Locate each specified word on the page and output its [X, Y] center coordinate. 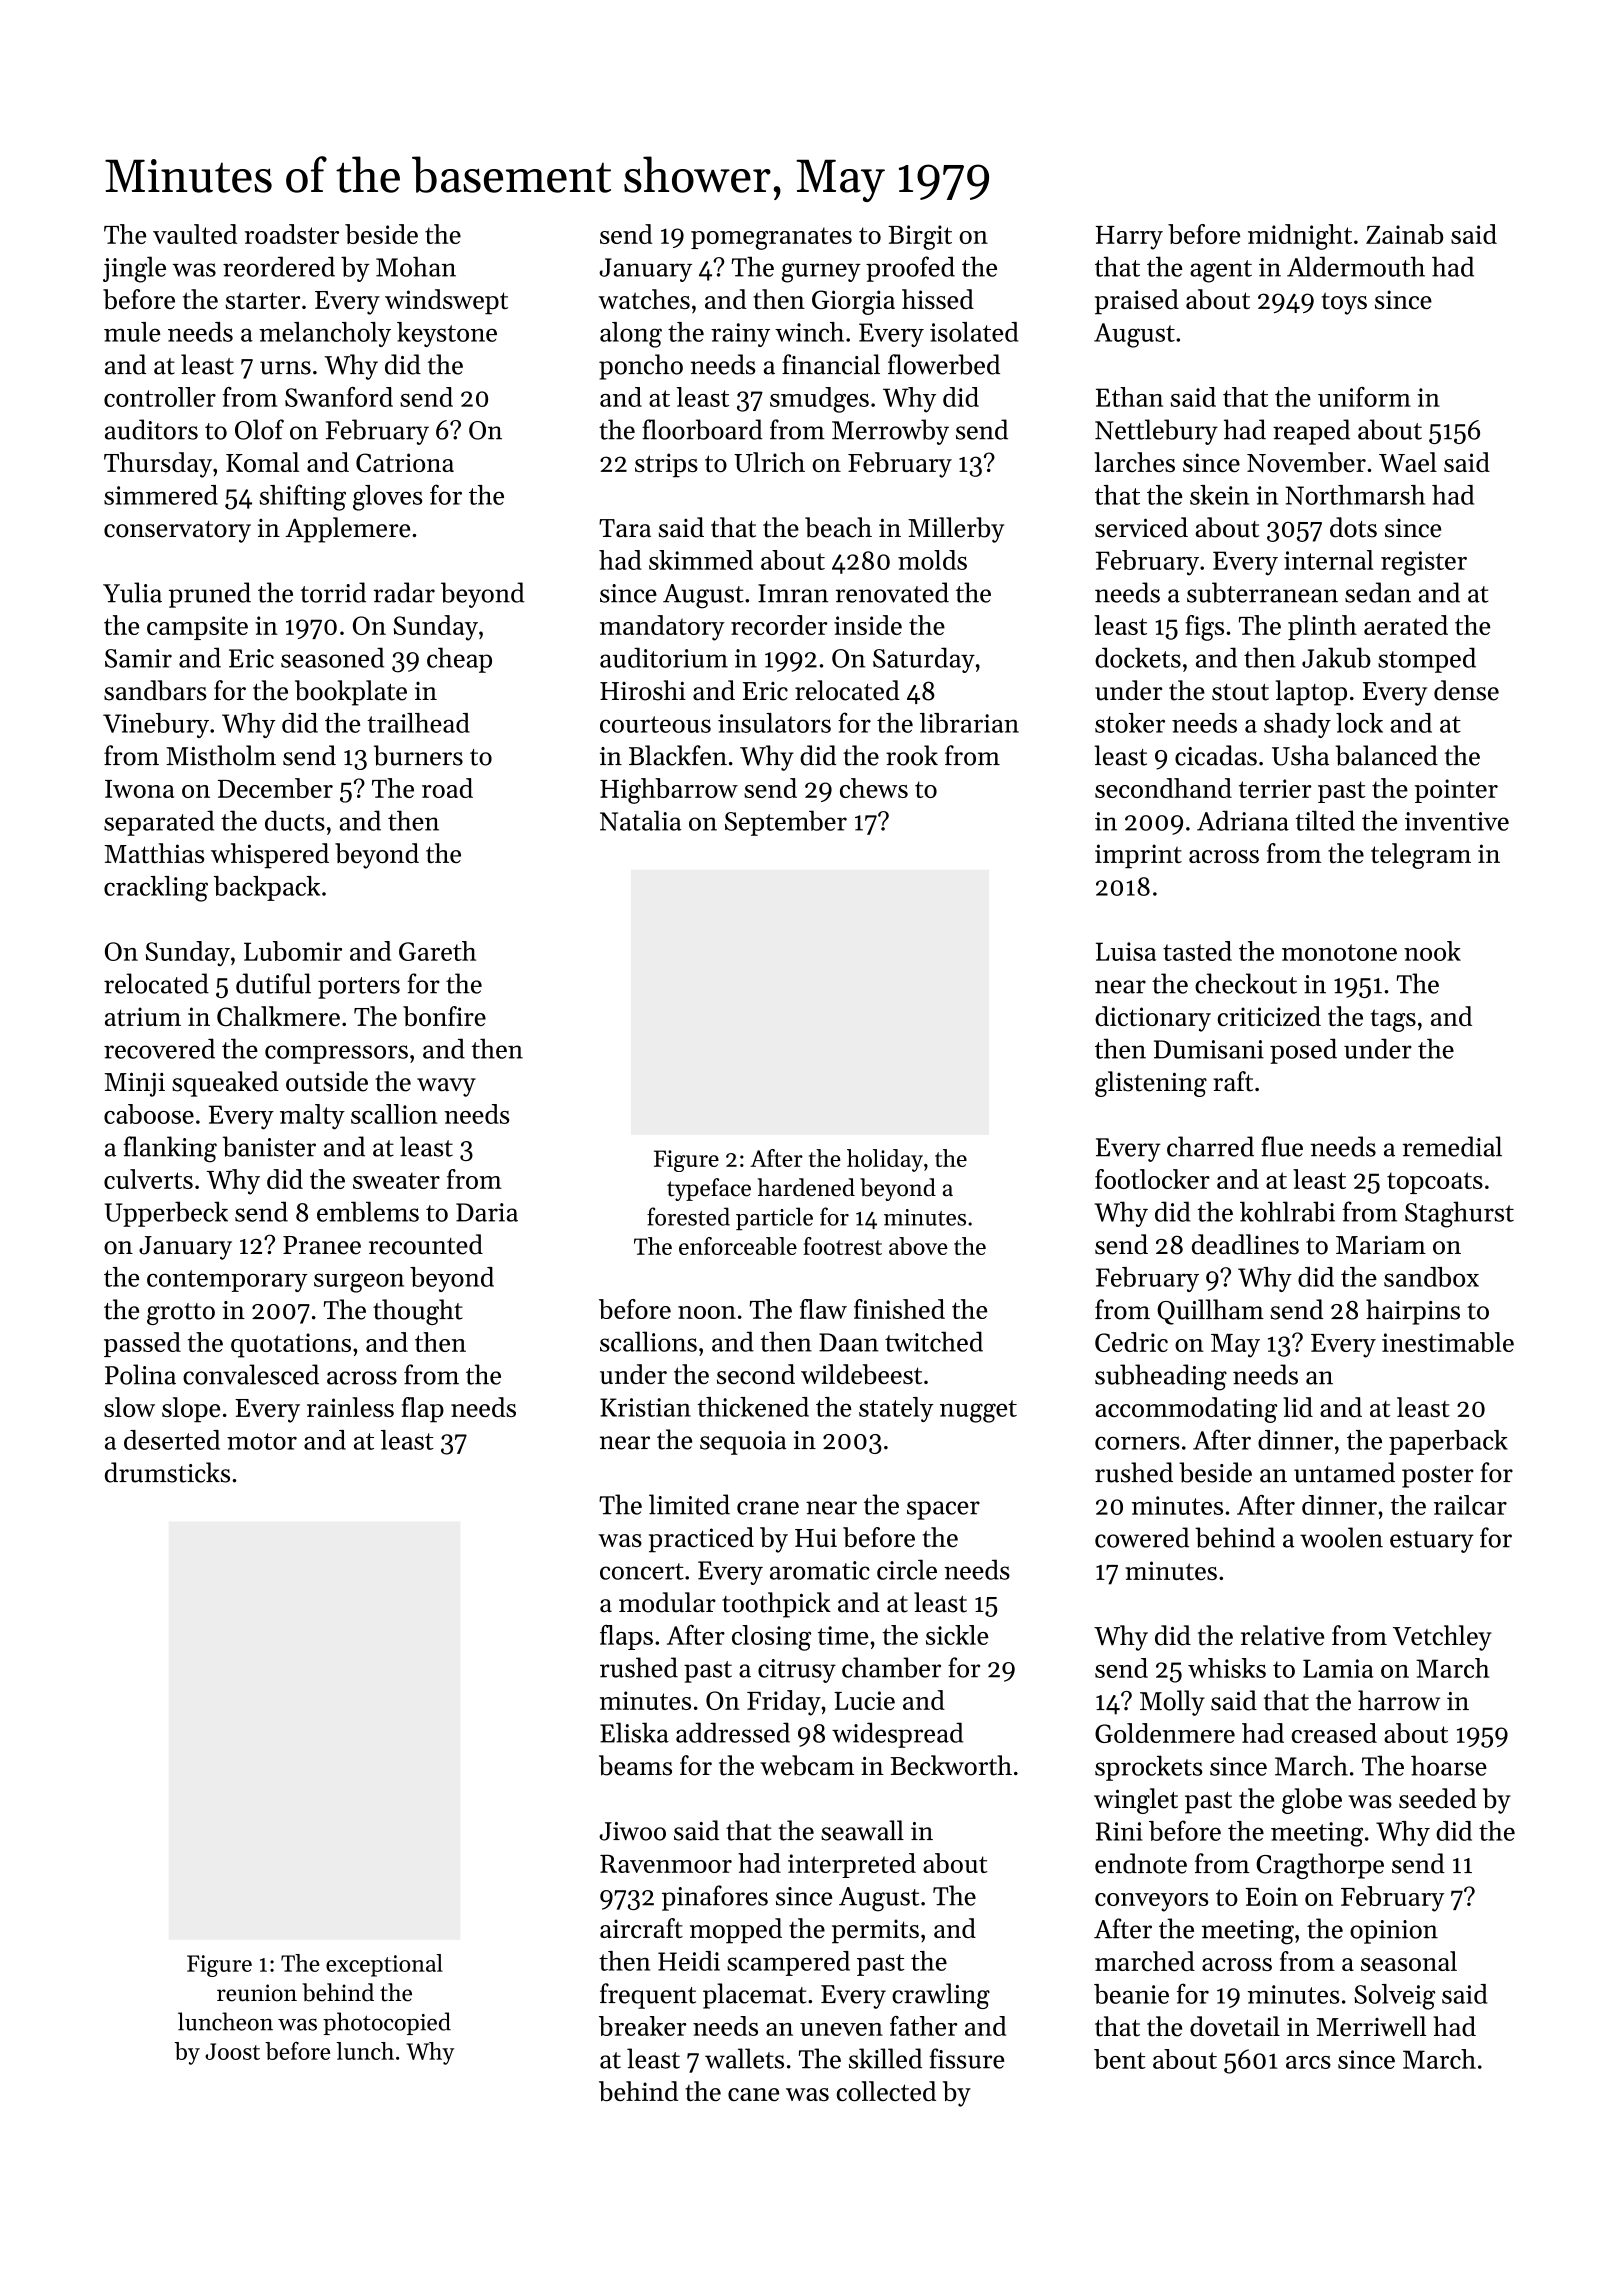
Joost [232, 2051]
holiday [885, 1160]
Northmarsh [1355, 495]
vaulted [195, 234]
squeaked [225, 1084]
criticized [1269, 1016]
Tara [625, 528]
